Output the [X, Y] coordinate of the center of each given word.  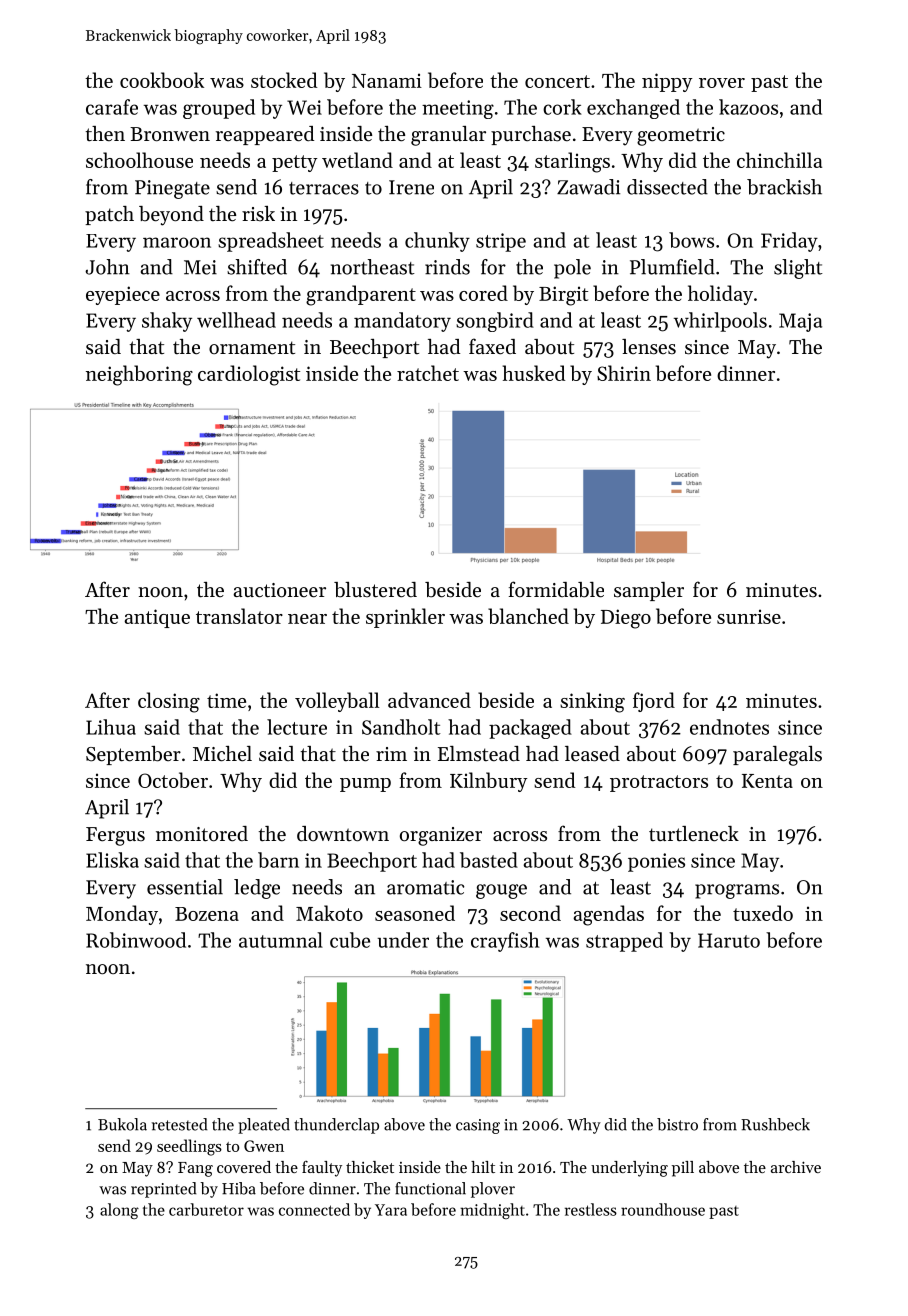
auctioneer [279, 590]
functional [430, 1188]
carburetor [206, 1209]
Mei [200, 267]
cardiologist [249, 375]
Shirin [624, 373]
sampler [649, 591]
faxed [492, 346]
